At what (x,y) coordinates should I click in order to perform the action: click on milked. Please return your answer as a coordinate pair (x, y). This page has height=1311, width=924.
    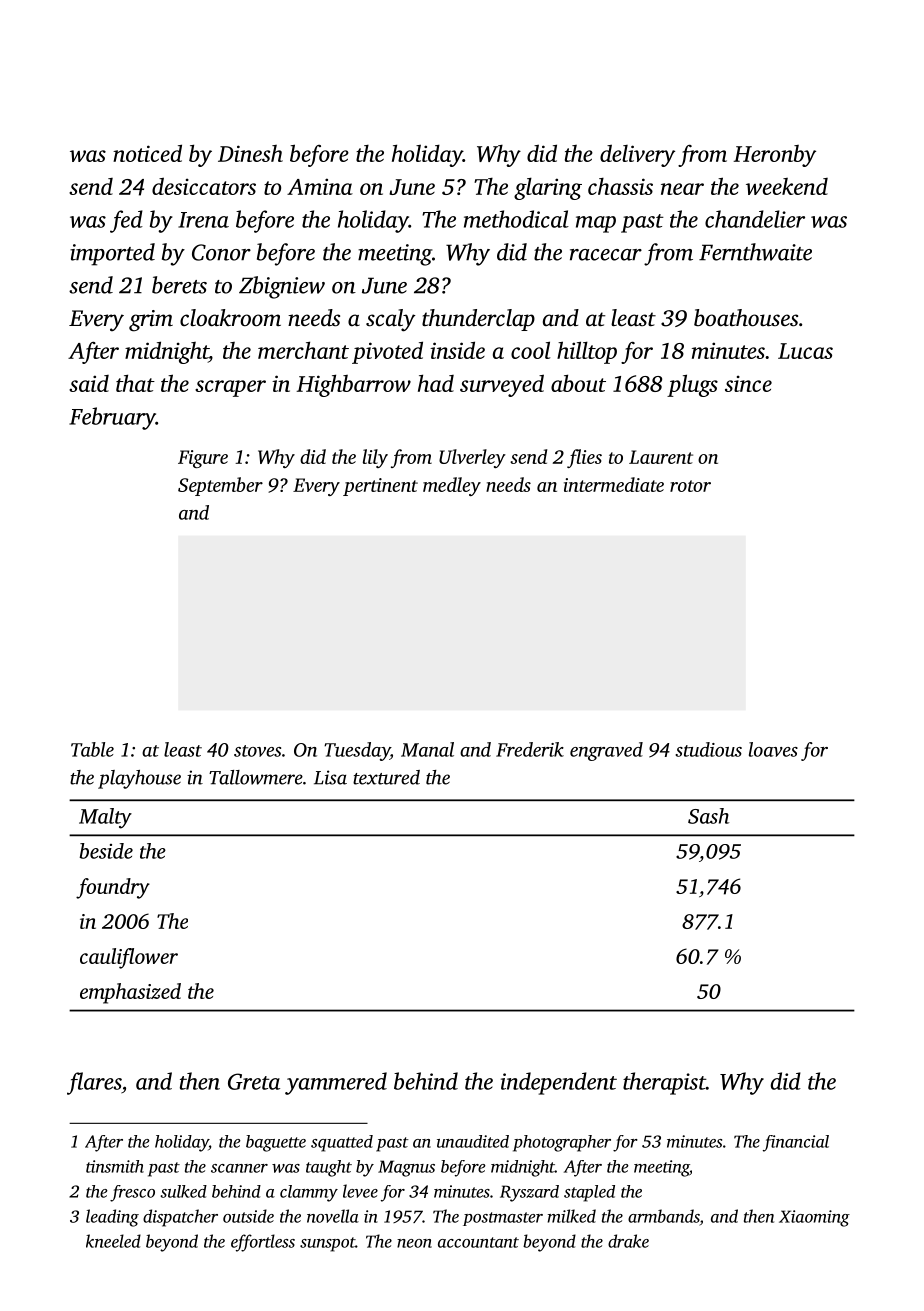
    Looking at the image, I should click on (572, 1216).
